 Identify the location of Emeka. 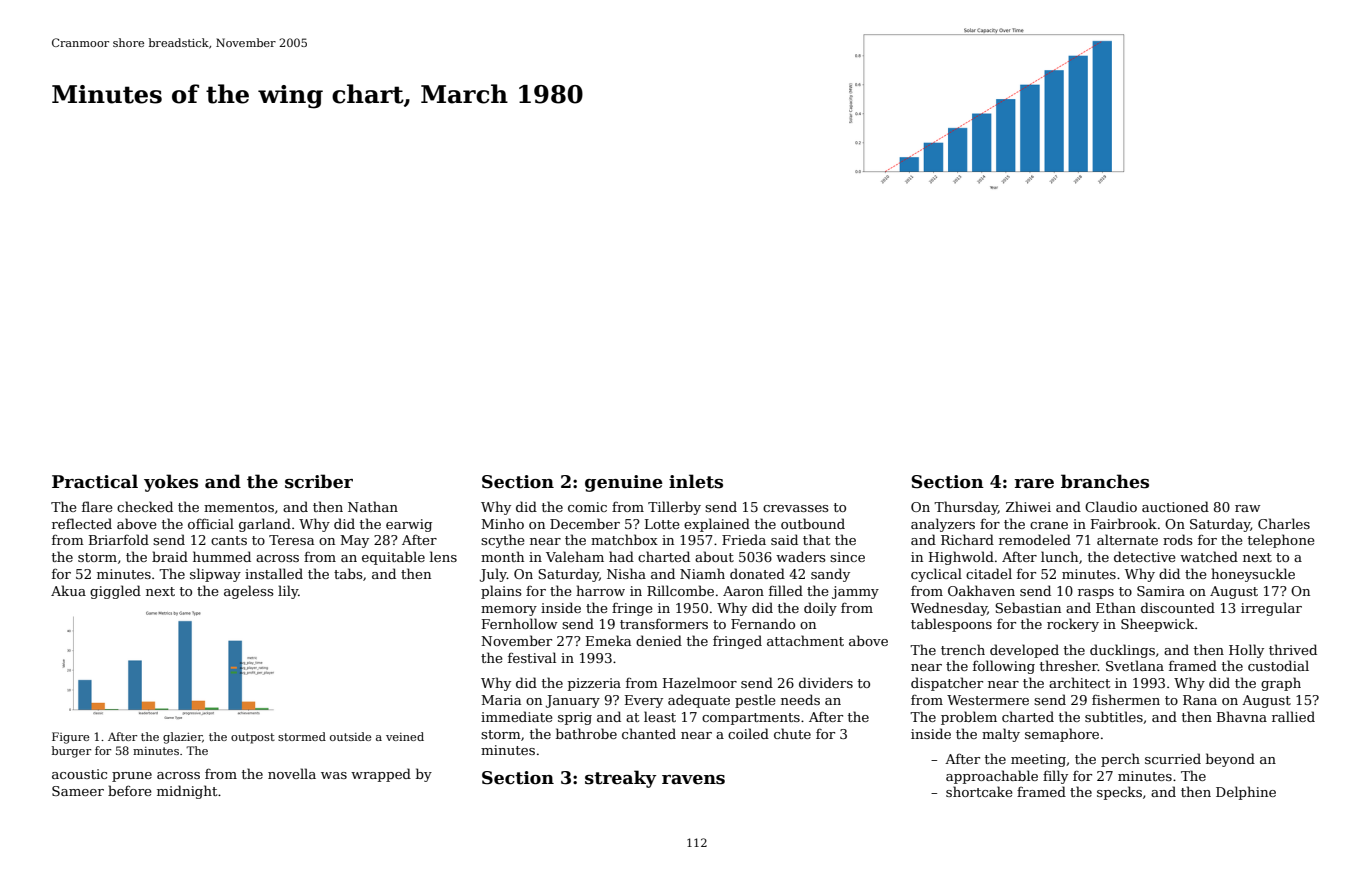
(608, 640).
